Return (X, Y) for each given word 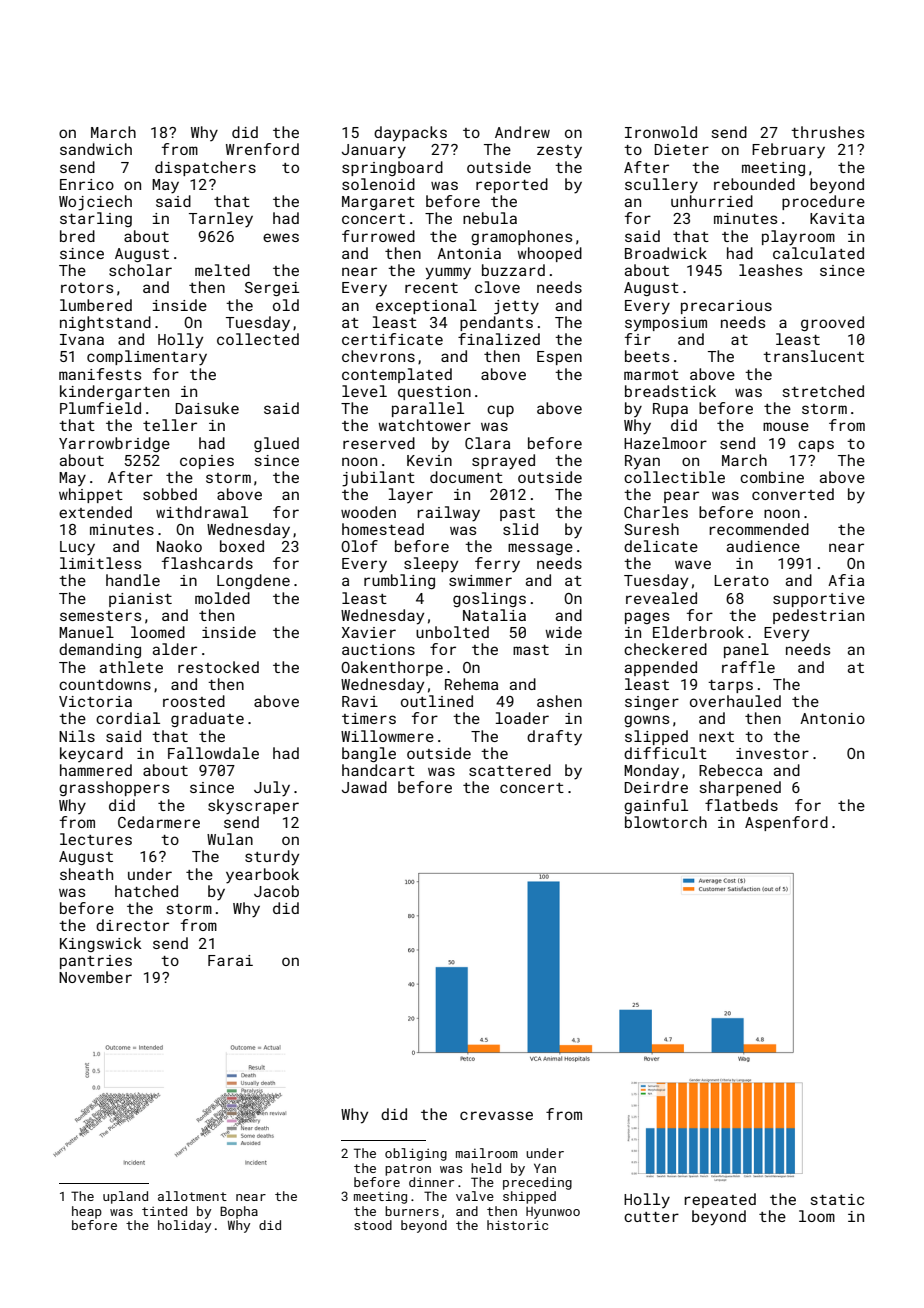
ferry (497, 565)
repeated (720, 1200)
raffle (748, 667)
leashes (770, 270)
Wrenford (262, 149)
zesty (559, 152)
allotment (192, 1196)
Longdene (253, 581)
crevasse (496, 1115)
